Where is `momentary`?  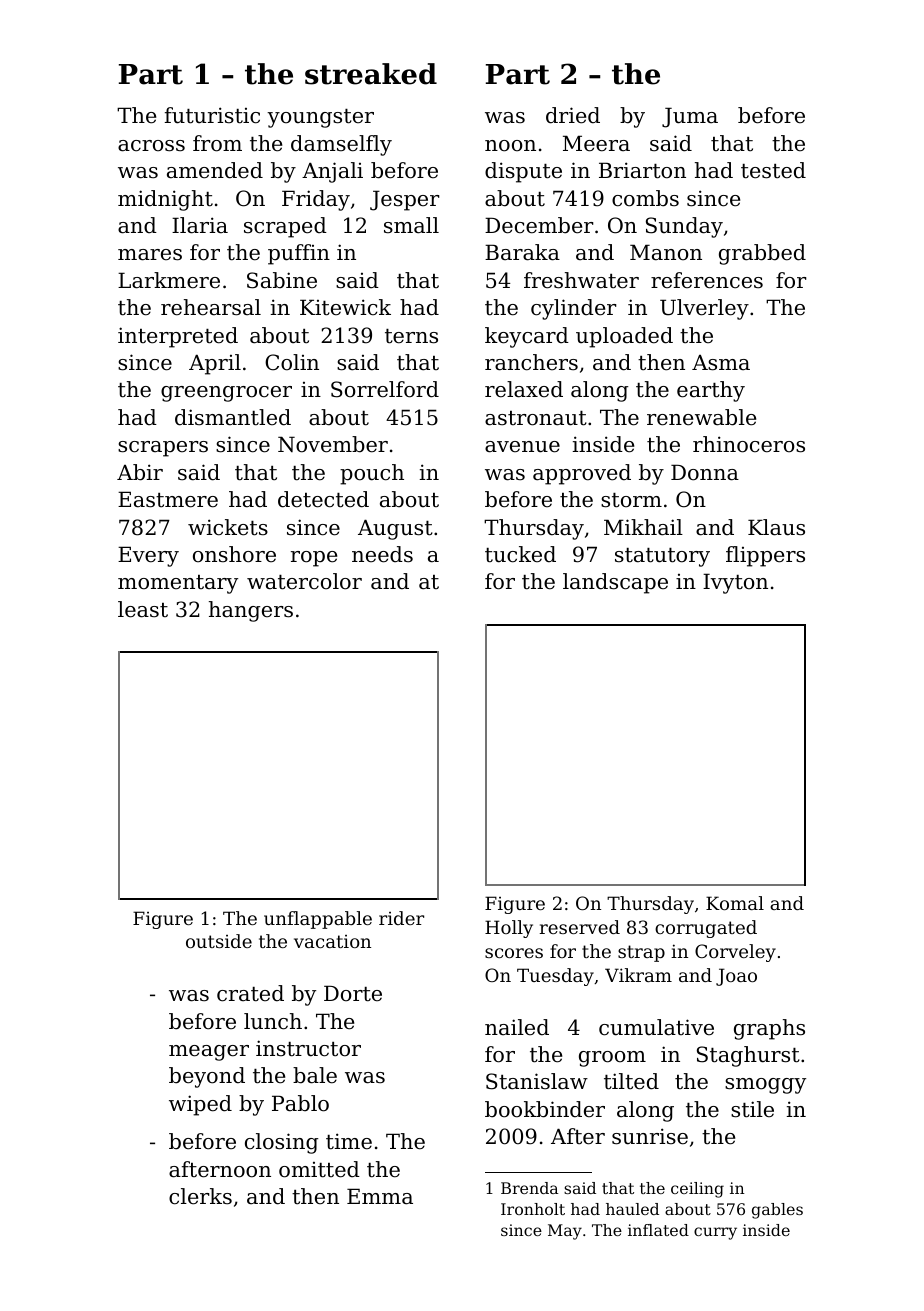
momentary is located at coordinates (178, 584).
